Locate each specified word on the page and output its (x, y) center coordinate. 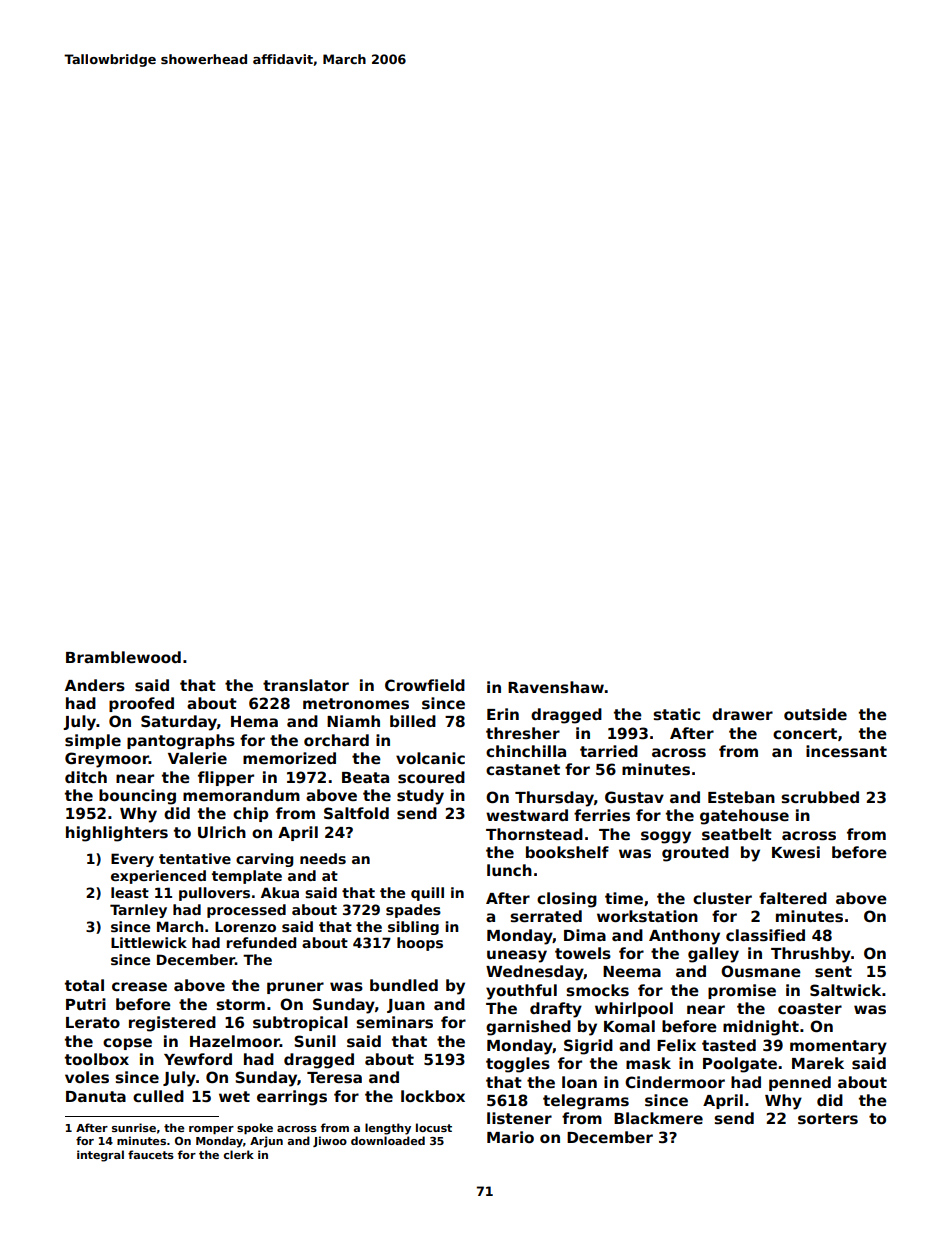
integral (100, 1156)
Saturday (179, 723)
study (420, 797)
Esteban (741, 797)
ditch (86, 777)
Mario (510, 1137)
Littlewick (149, 942)
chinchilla (526, 751)
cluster (722, 898)
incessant (846, 751)
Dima (585, 935)
